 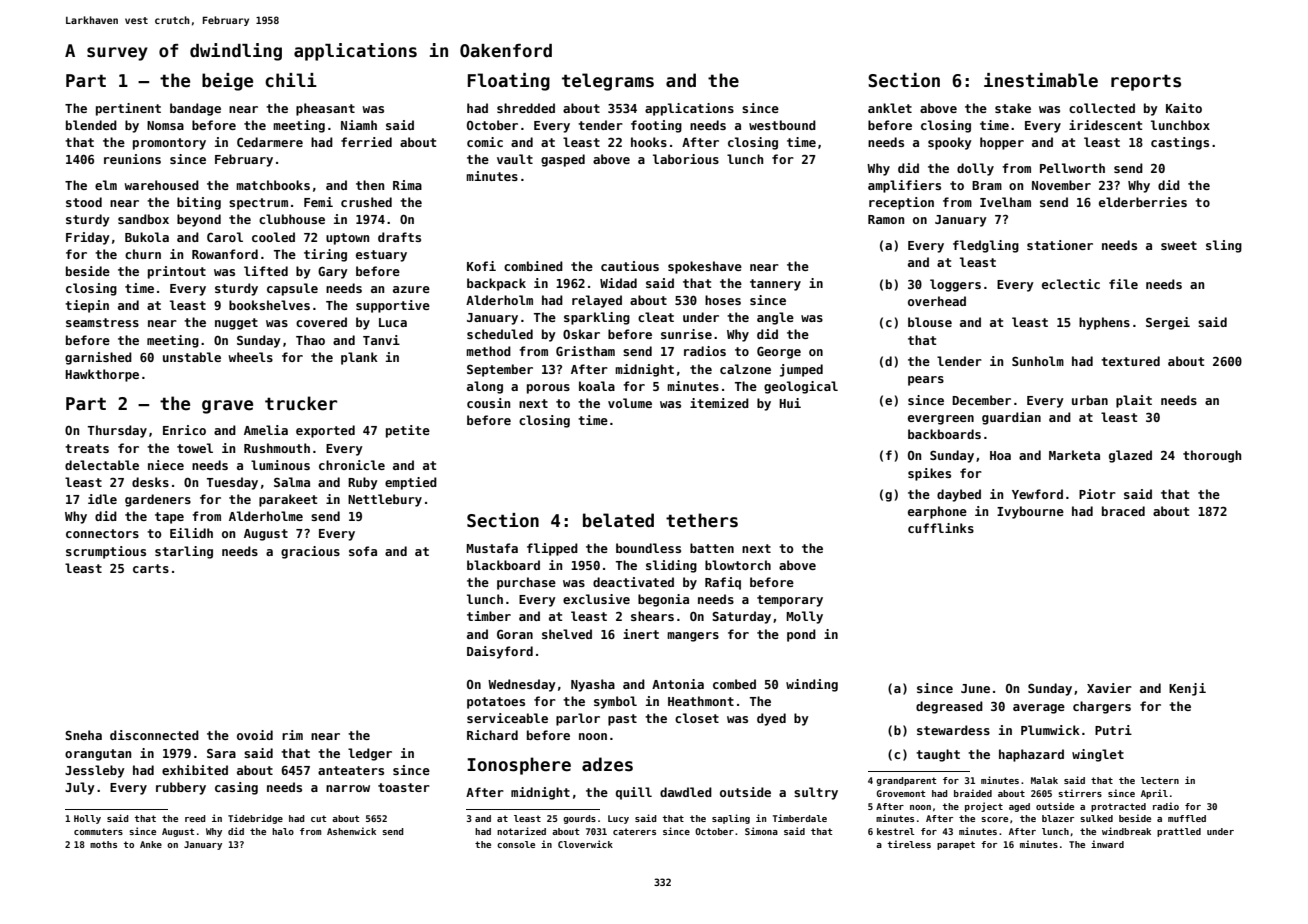 What do you see at coordinates (1212, 456) in the image?
I see `thorough` at bounding box center [1212, 456].
